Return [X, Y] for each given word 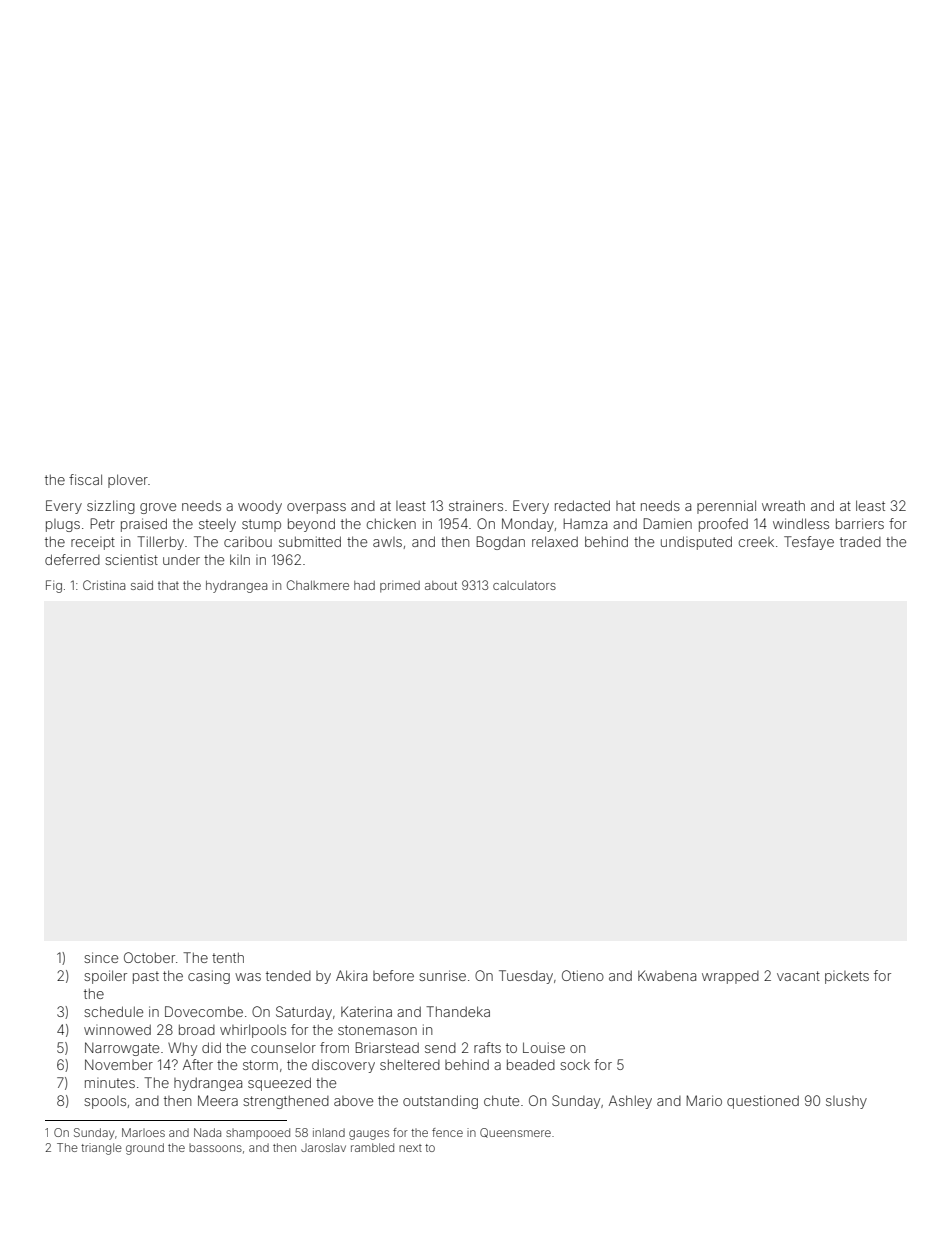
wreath [783, 505]
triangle [101, 1149]
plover [128, 481]
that [168, 585]
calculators [524, 585]
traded [860, 542]
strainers [476, 505]
